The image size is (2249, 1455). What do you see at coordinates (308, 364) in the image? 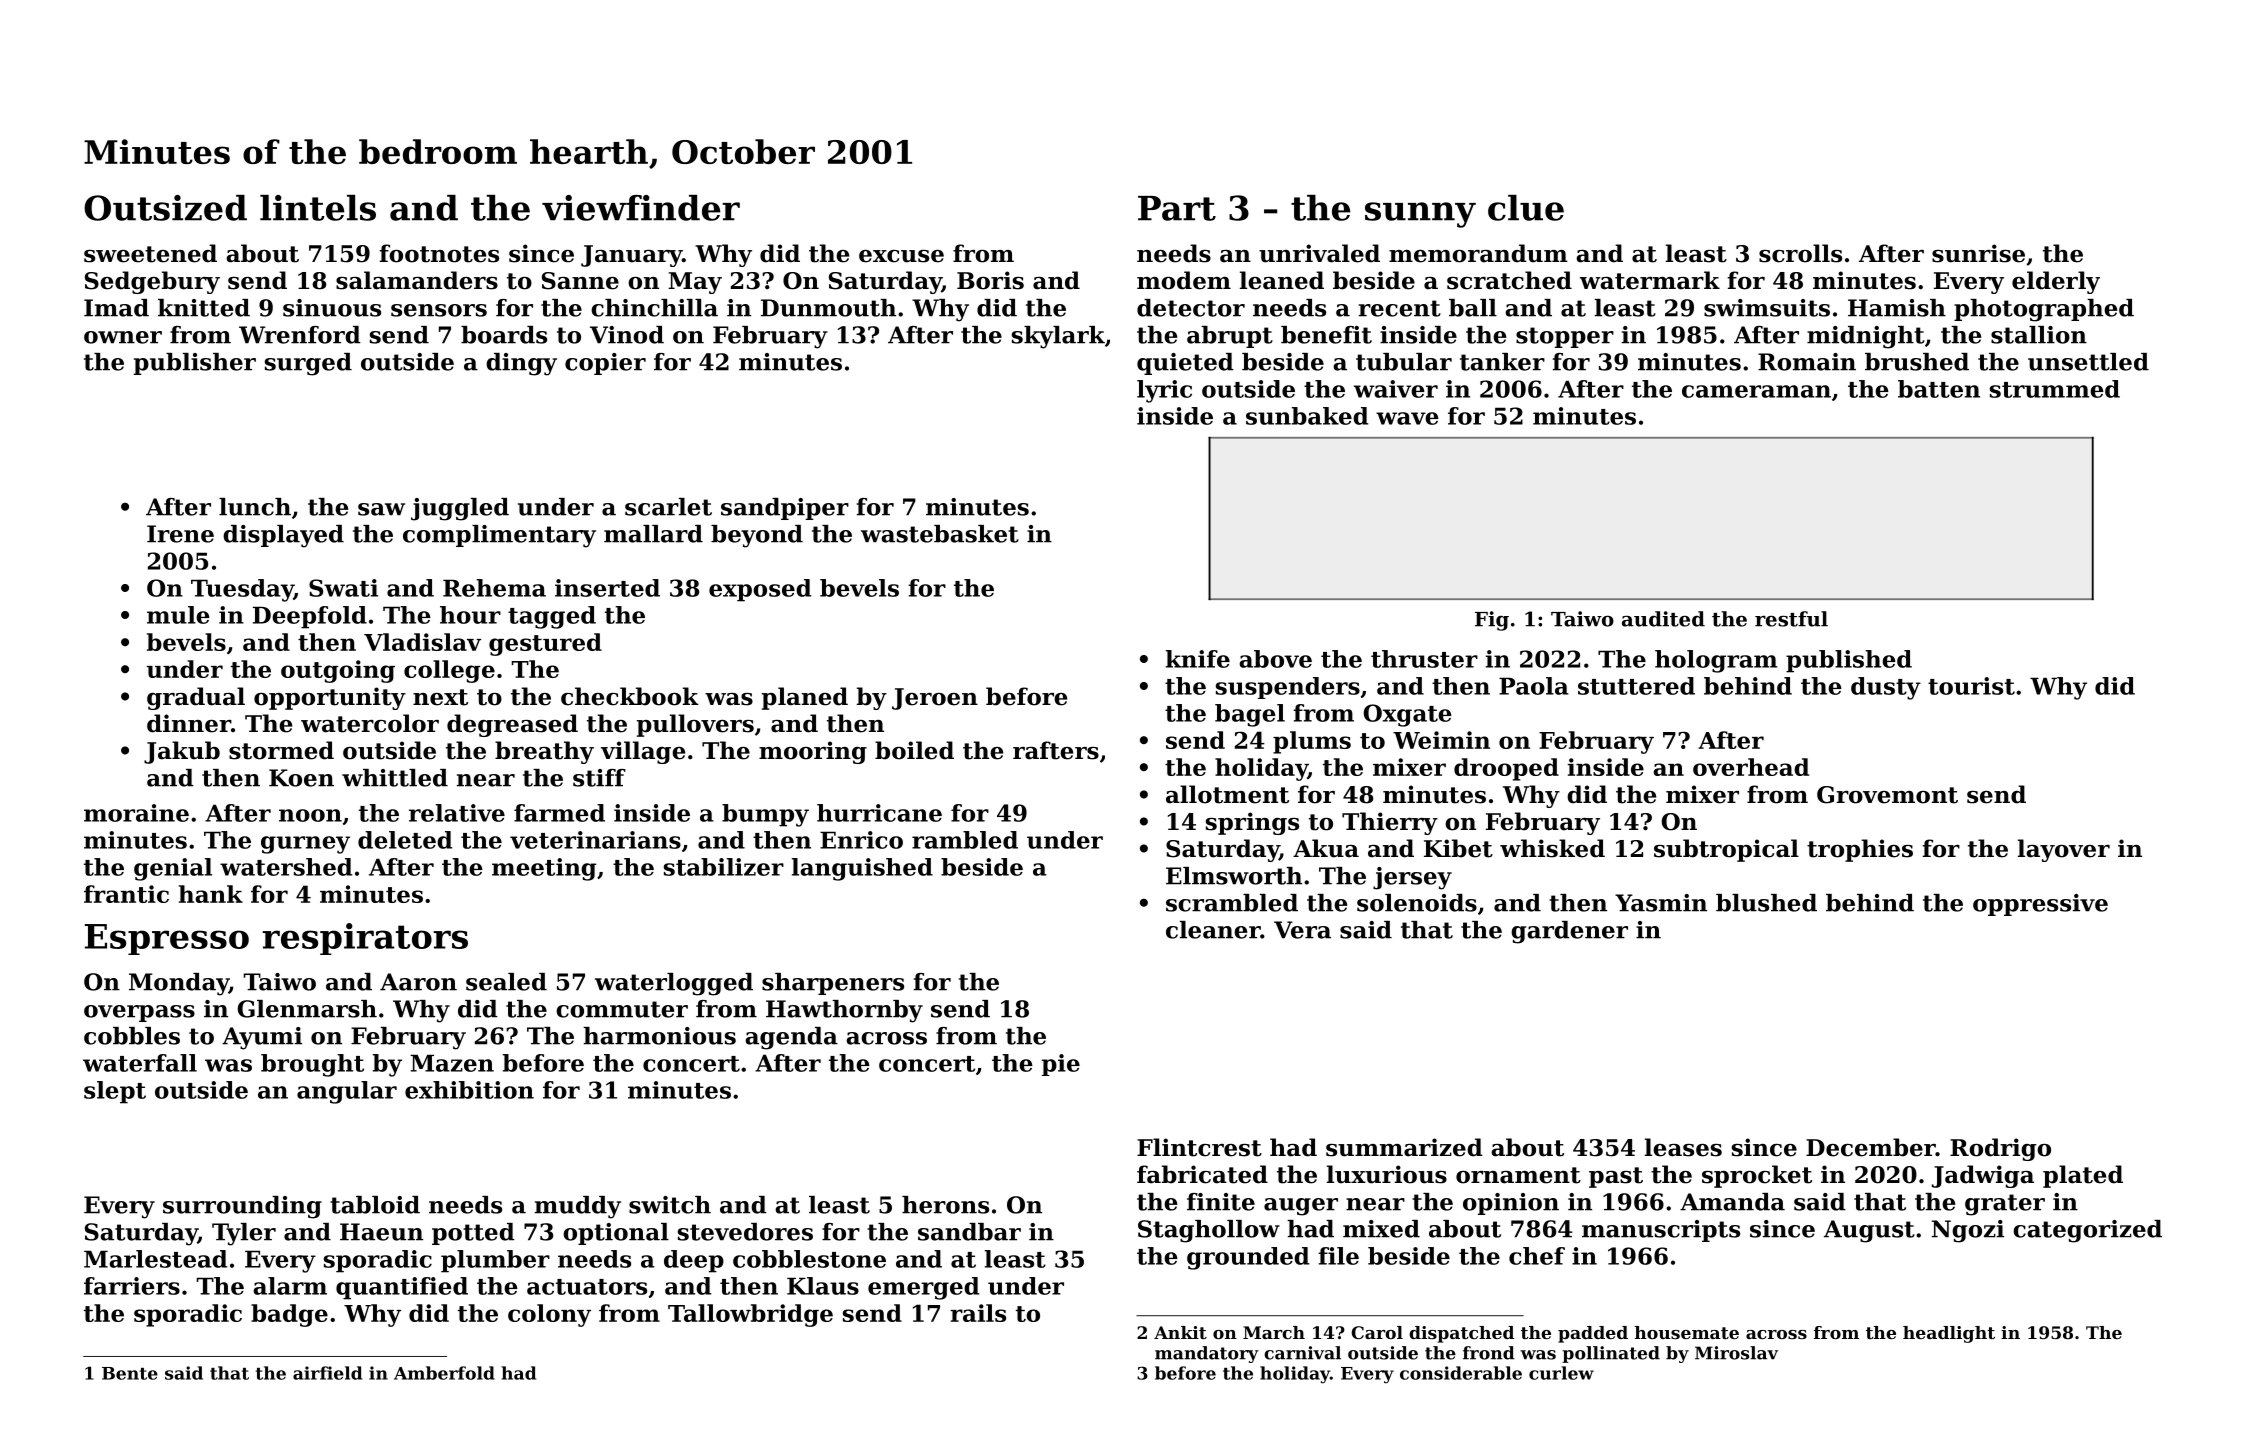
I see `surged` at bounding box center [308, 364].
